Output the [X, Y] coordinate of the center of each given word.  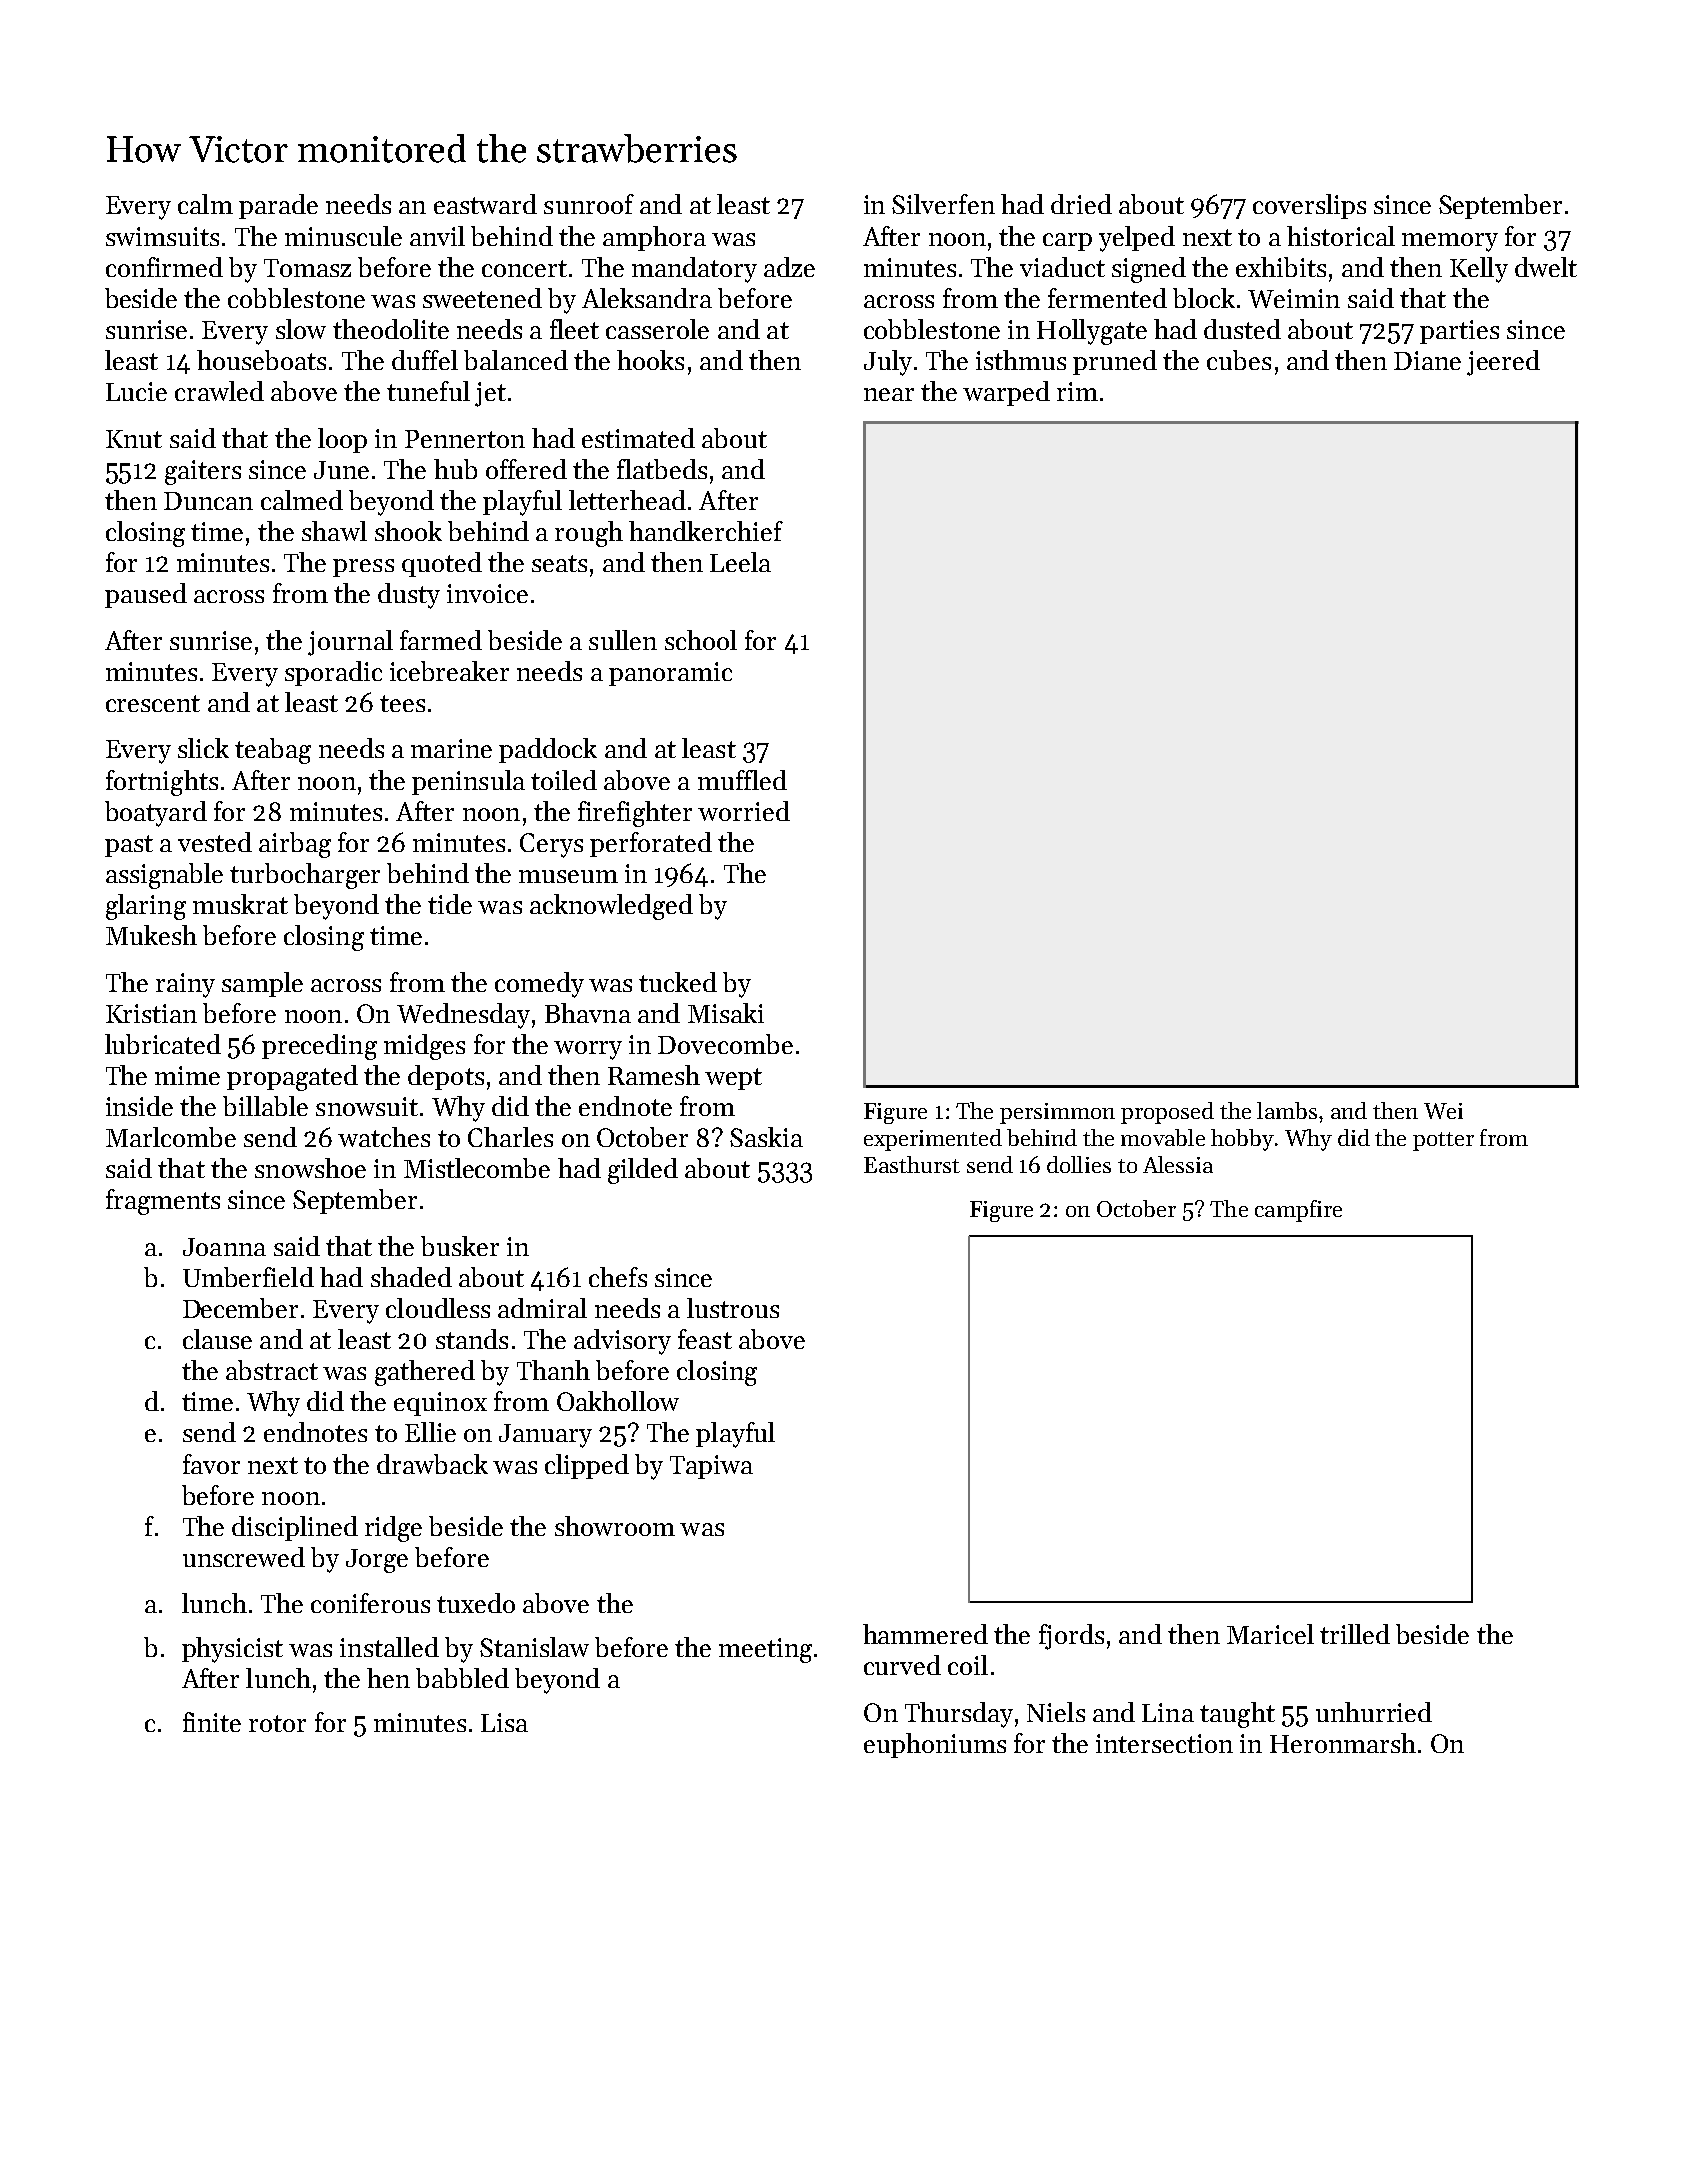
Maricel [1270, 1634]
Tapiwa [711, 1467]
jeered [1503, 363]
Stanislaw [534, 1647]
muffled [742, 780]
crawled [219, 391]
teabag [273, 751]
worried [744, 811]
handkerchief [706, 531]
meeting [765, 1650]
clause [217, 1339]
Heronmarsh [1343, 1743]
